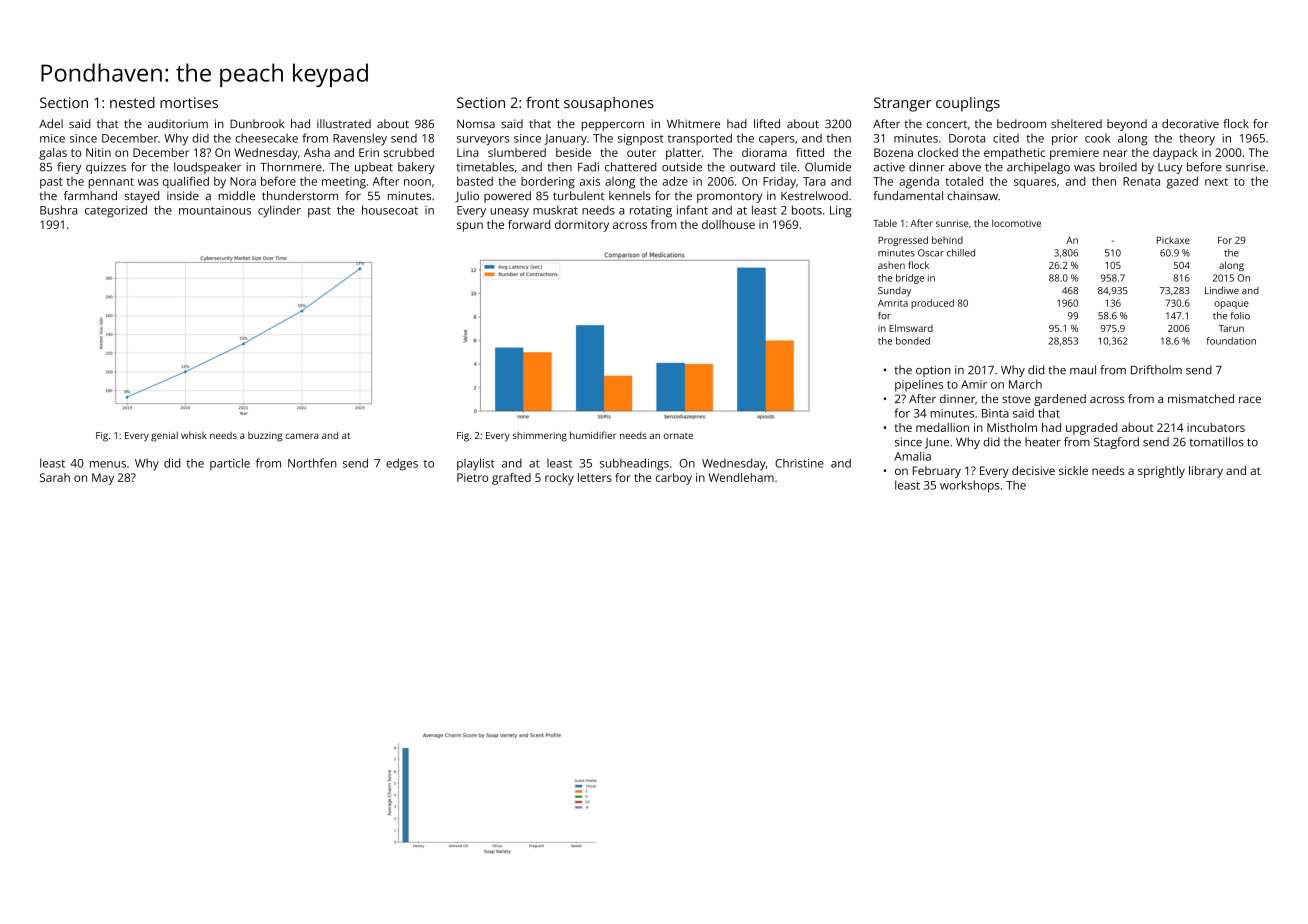  Describe the element at coordinates (1216, 182) in the screenshot. I see `next` at that location.
